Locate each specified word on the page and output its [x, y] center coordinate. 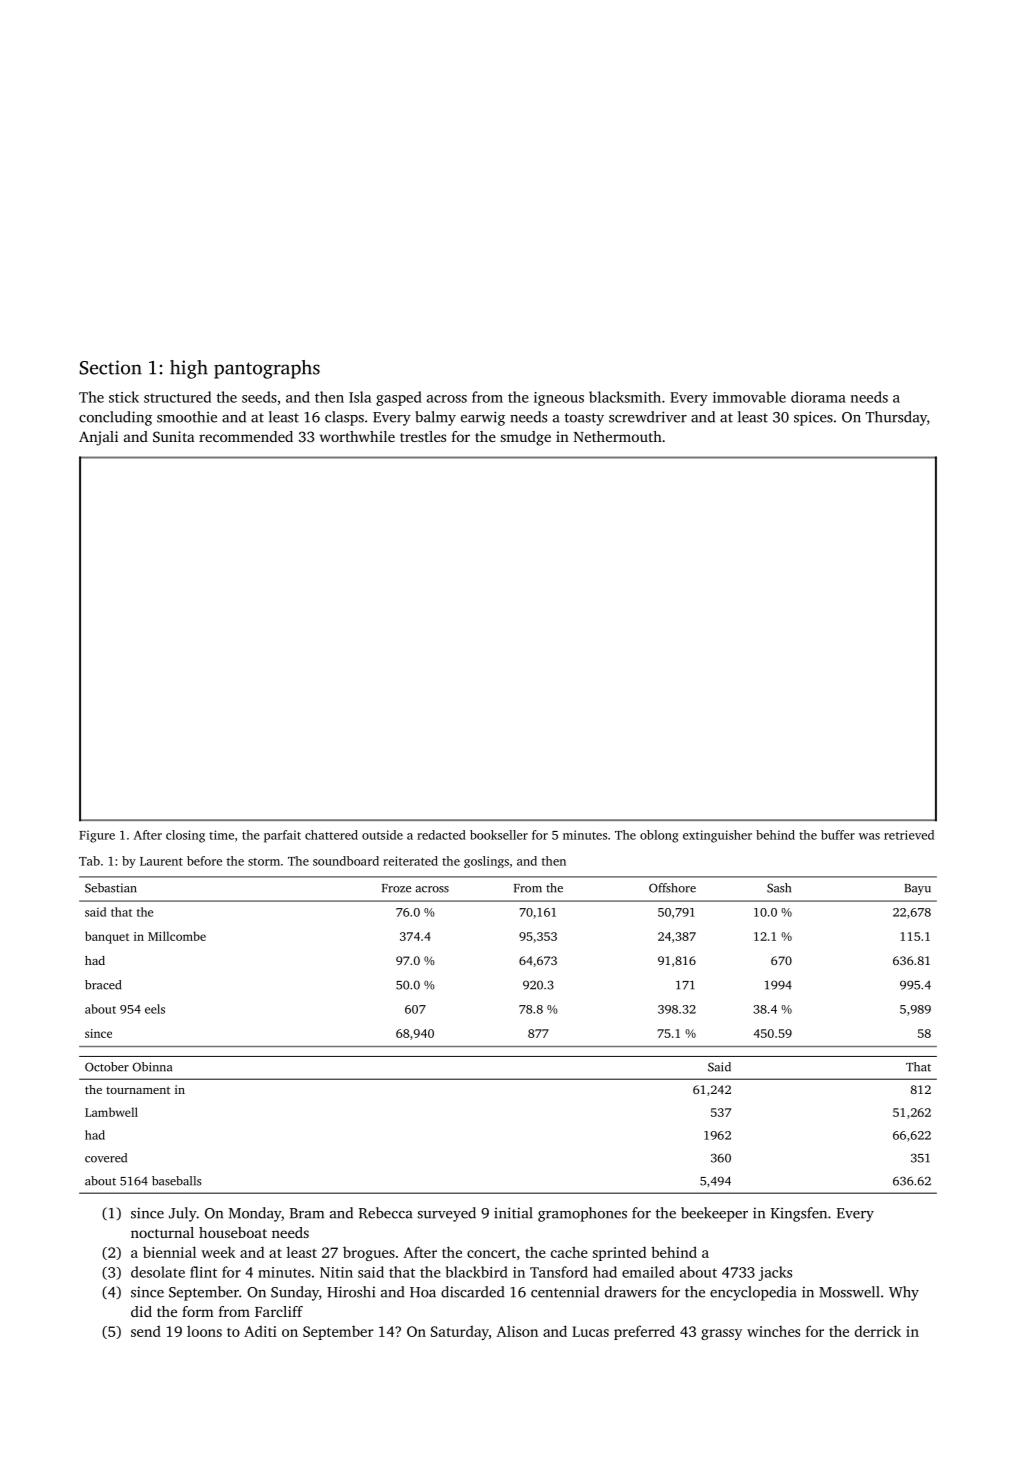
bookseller [499, 835]
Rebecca [385, 1213]
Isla [360, 397]
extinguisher [717, 836]
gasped [399, 398]
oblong [659, 836]
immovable [749, 397]
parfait [282, 836]
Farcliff [279, 1311]
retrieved [909, 835]
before [204, 861]
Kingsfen [799, 1214]
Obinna [152, 1067]
